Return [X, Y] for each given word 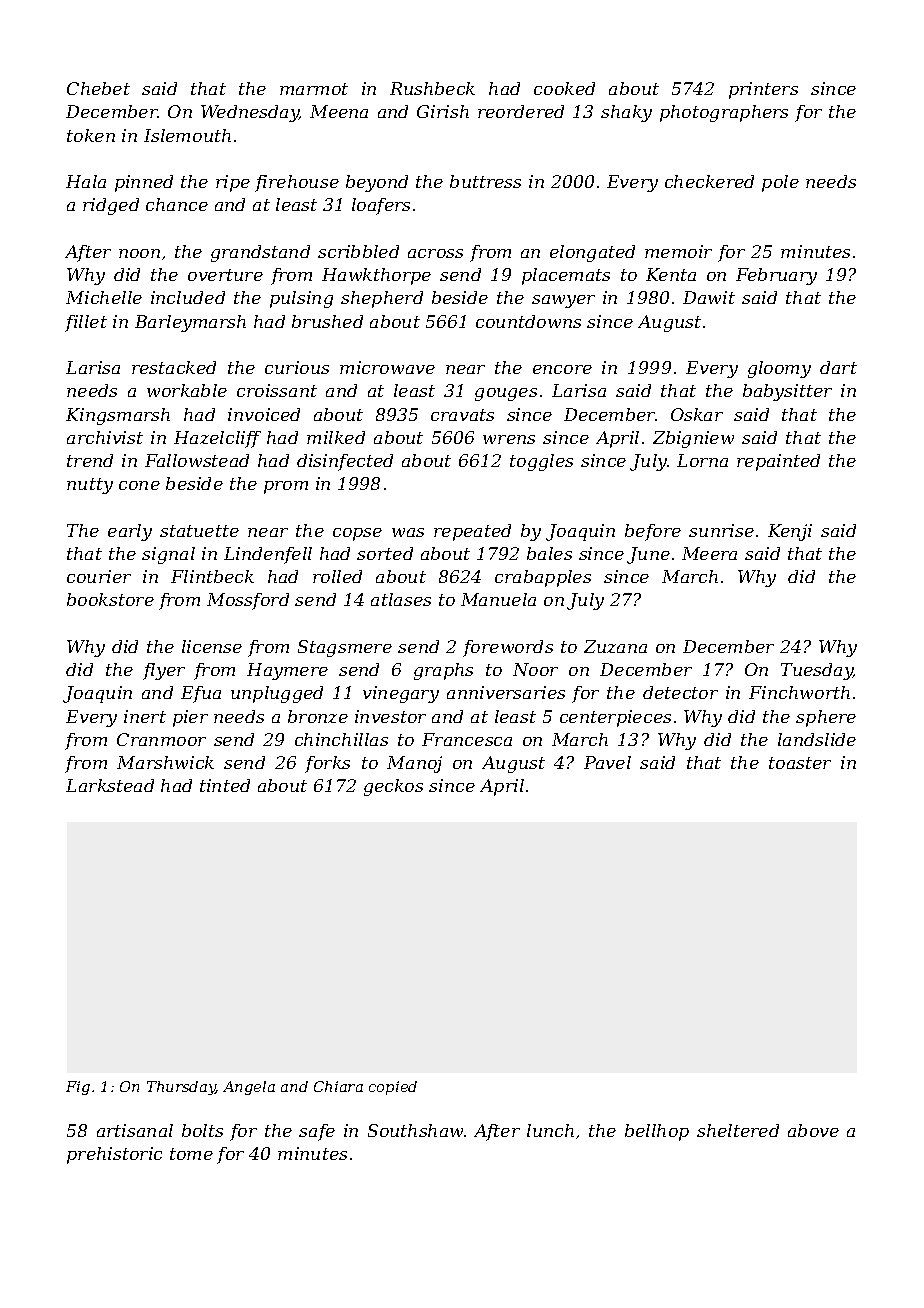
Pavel [607, 762]
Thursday [181, 1088]
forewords [508, 648]
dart [838, 367]
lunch [550, 1130]
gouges [506, 394]
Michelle [104, 297]
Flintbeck [212, 576]
